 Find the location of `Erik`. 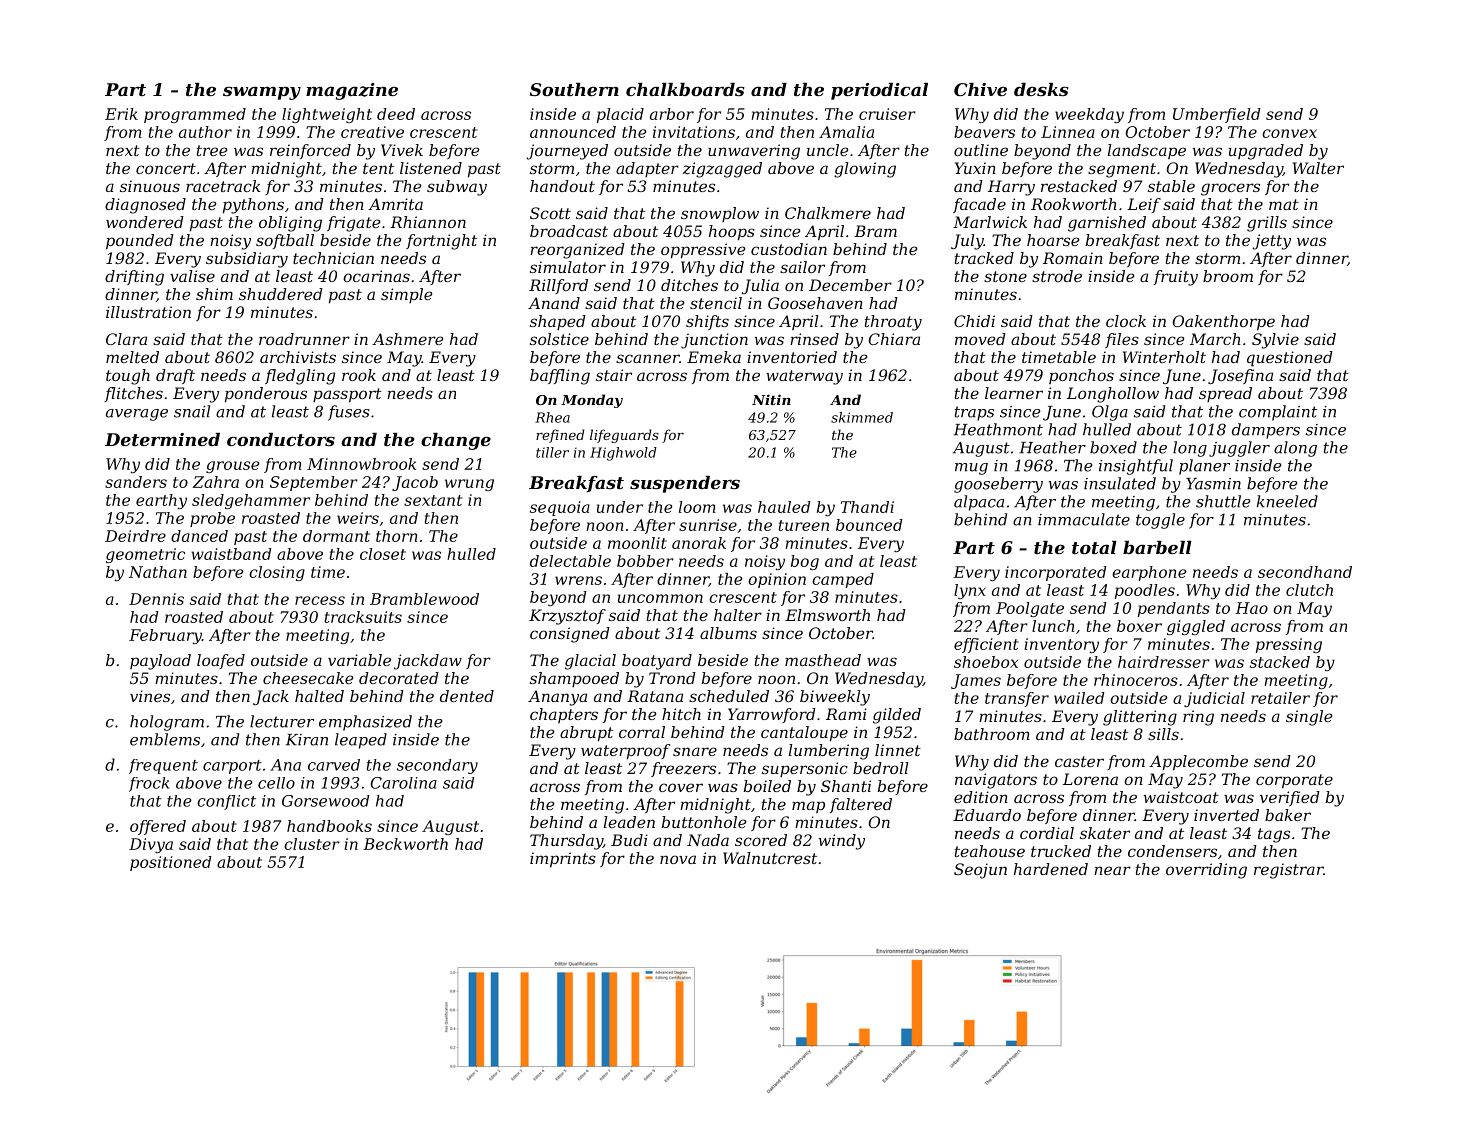

Erik is located at coordinates (121, 114).
